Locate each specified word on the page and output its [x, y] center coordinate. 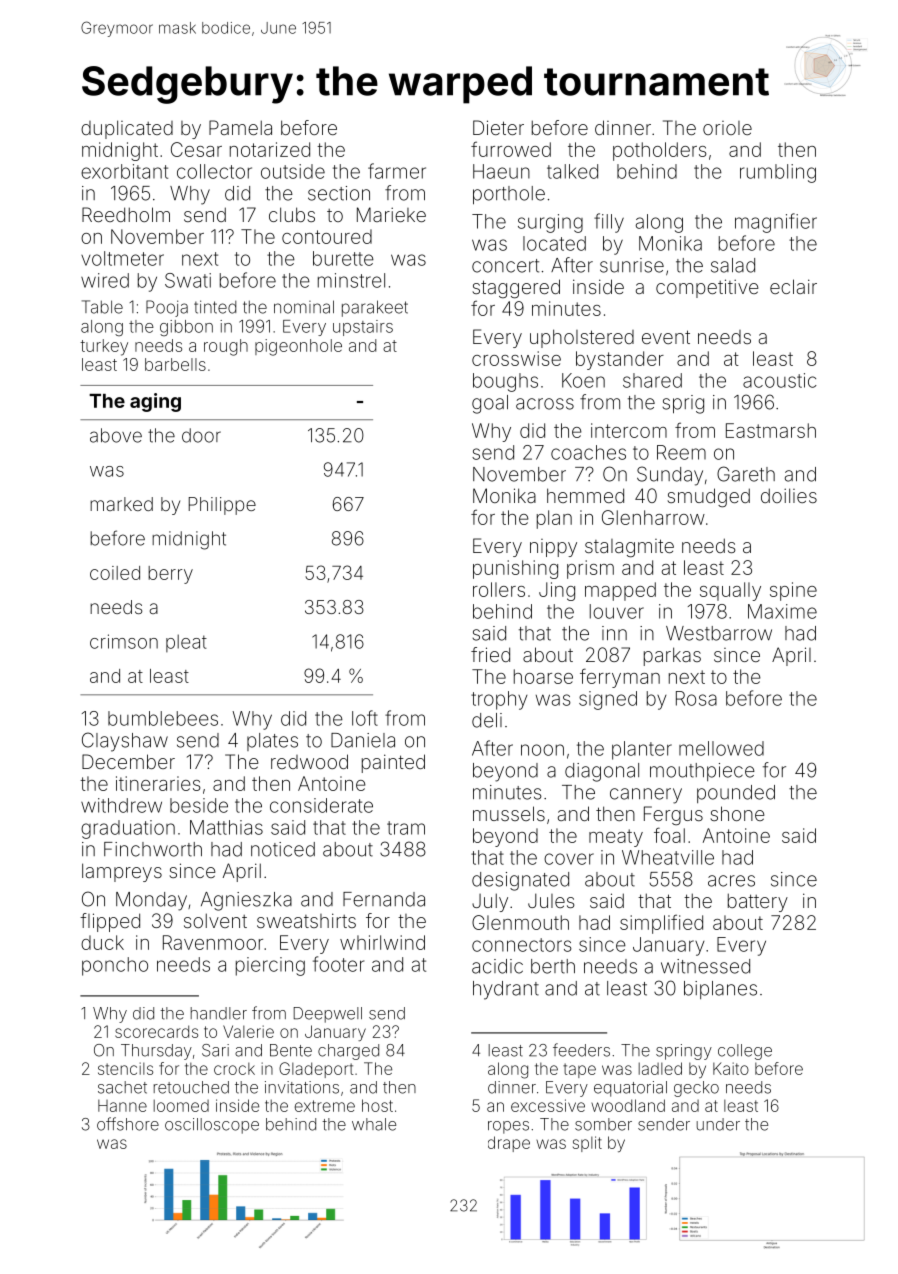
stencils [125, 1068]
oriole [727, 128]
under [718, 1124]
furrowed [511, 149]
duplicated [127, 129]
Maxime [782, 611]
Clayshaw [125, 742]
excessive [548, 1105]
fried [490, 654]
